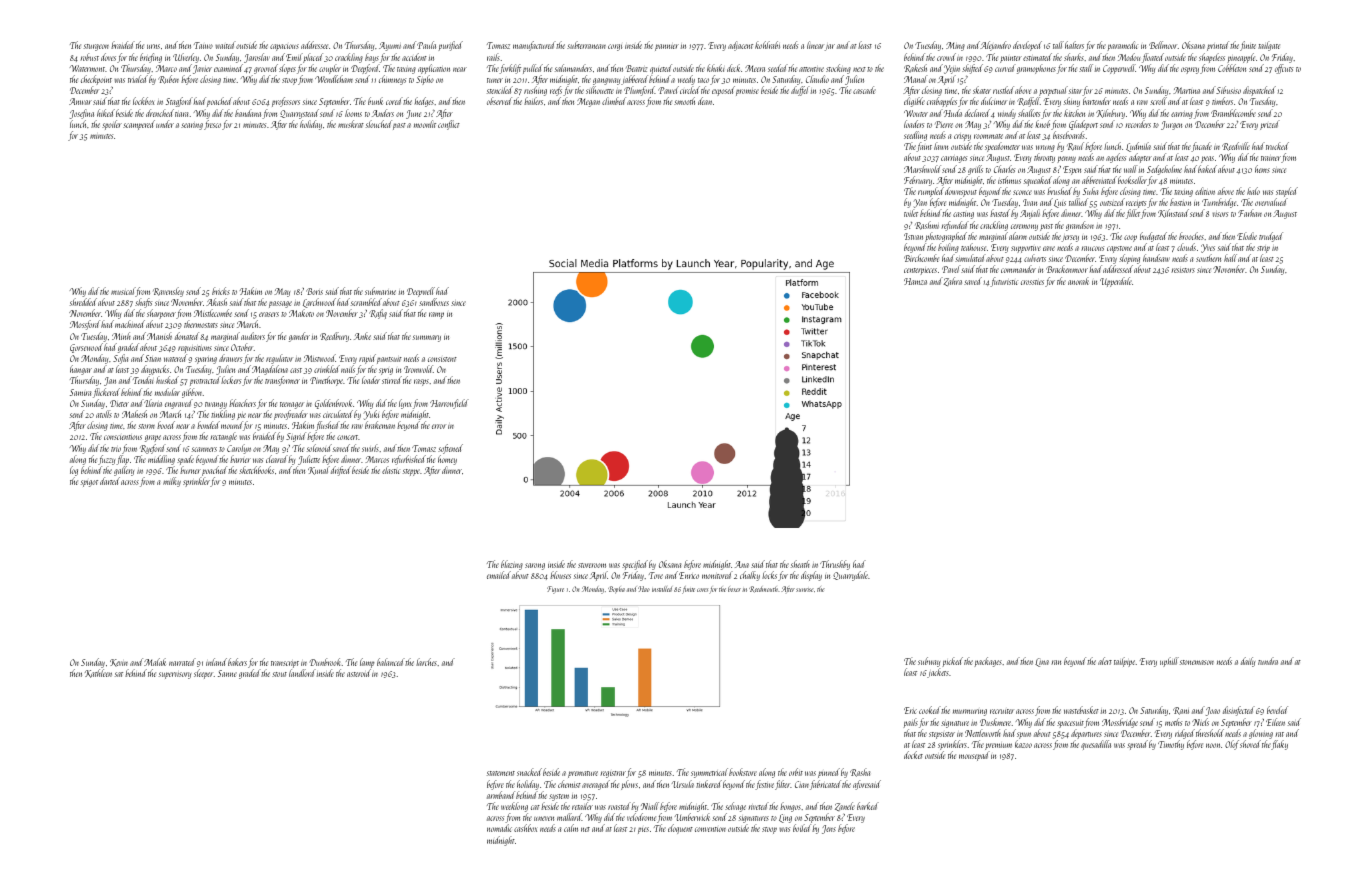  I want to click on Thrushby, so click(835, 565).
